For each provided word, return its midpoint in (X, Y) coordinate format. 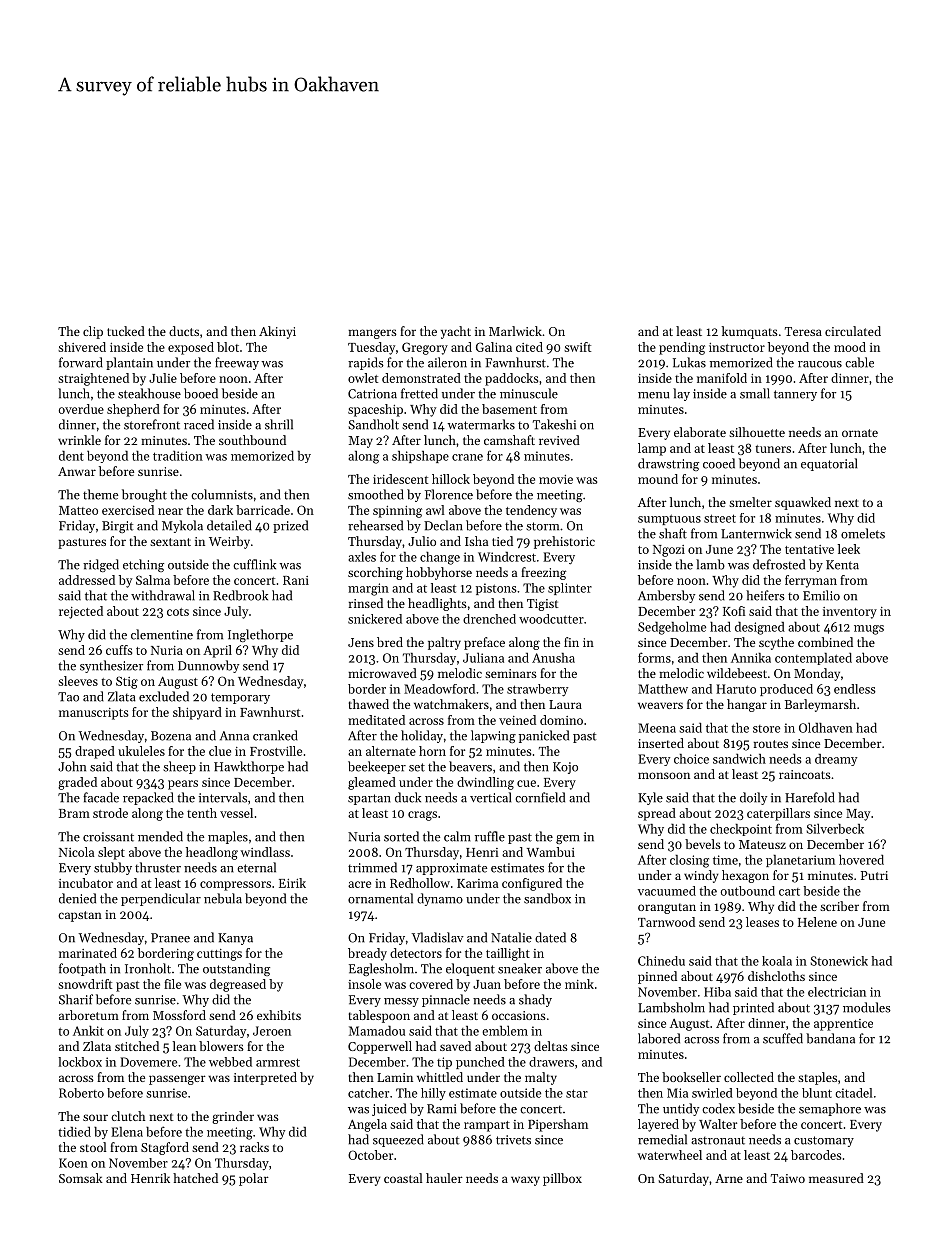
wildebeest (737, 673)
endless (855, 689)
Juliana (483, 657)
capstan (80, 916)
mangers (372, 334)
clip (93, 332)
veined (517, 720)
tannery (795, 395)
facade (101, 797)
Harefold (810, 797)
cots (178, 612)
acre (359, 884)
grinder (233, 1117)
